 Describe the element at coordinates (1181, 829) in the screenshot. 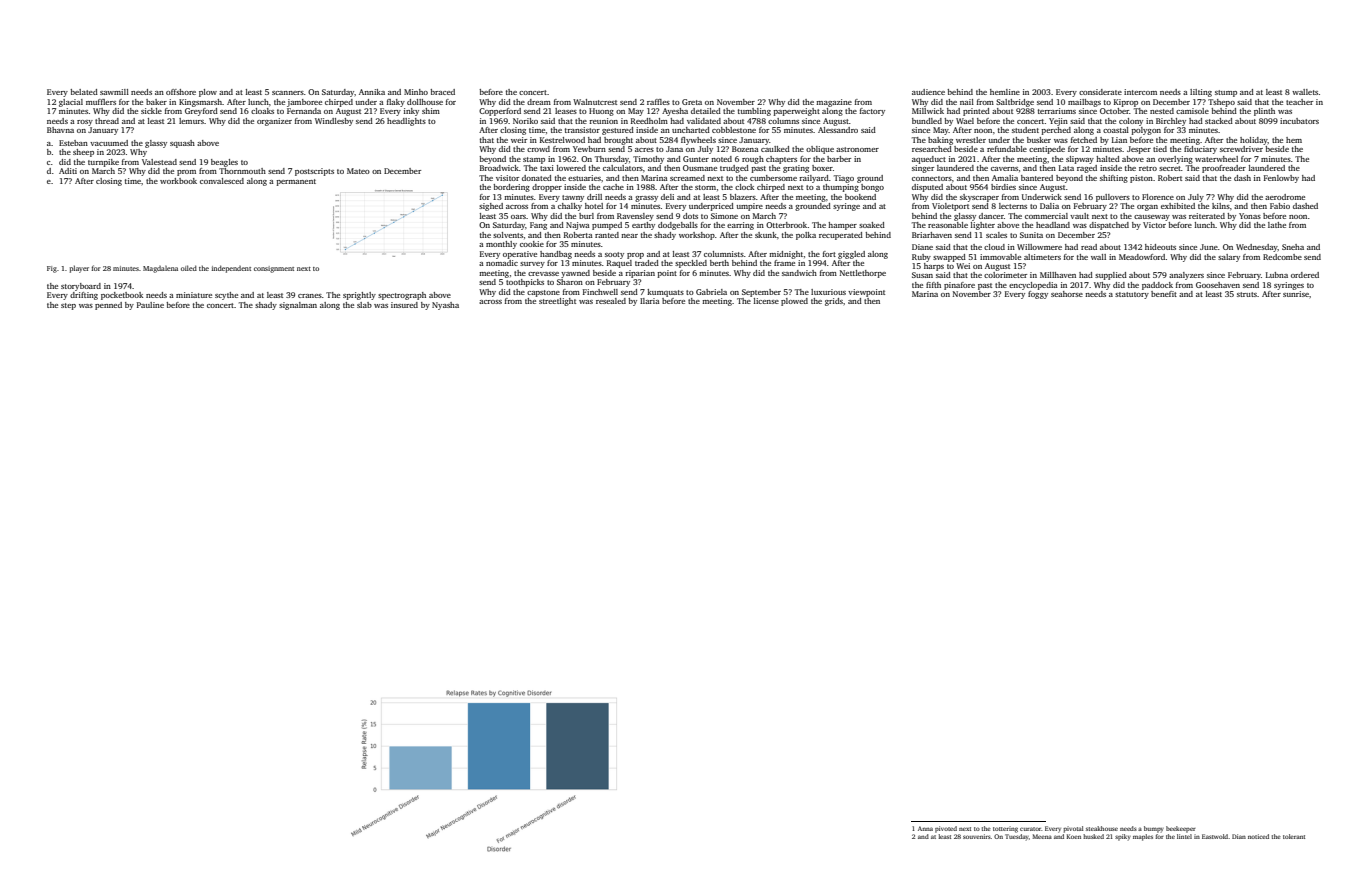

I see `beekeeper` at that location.
